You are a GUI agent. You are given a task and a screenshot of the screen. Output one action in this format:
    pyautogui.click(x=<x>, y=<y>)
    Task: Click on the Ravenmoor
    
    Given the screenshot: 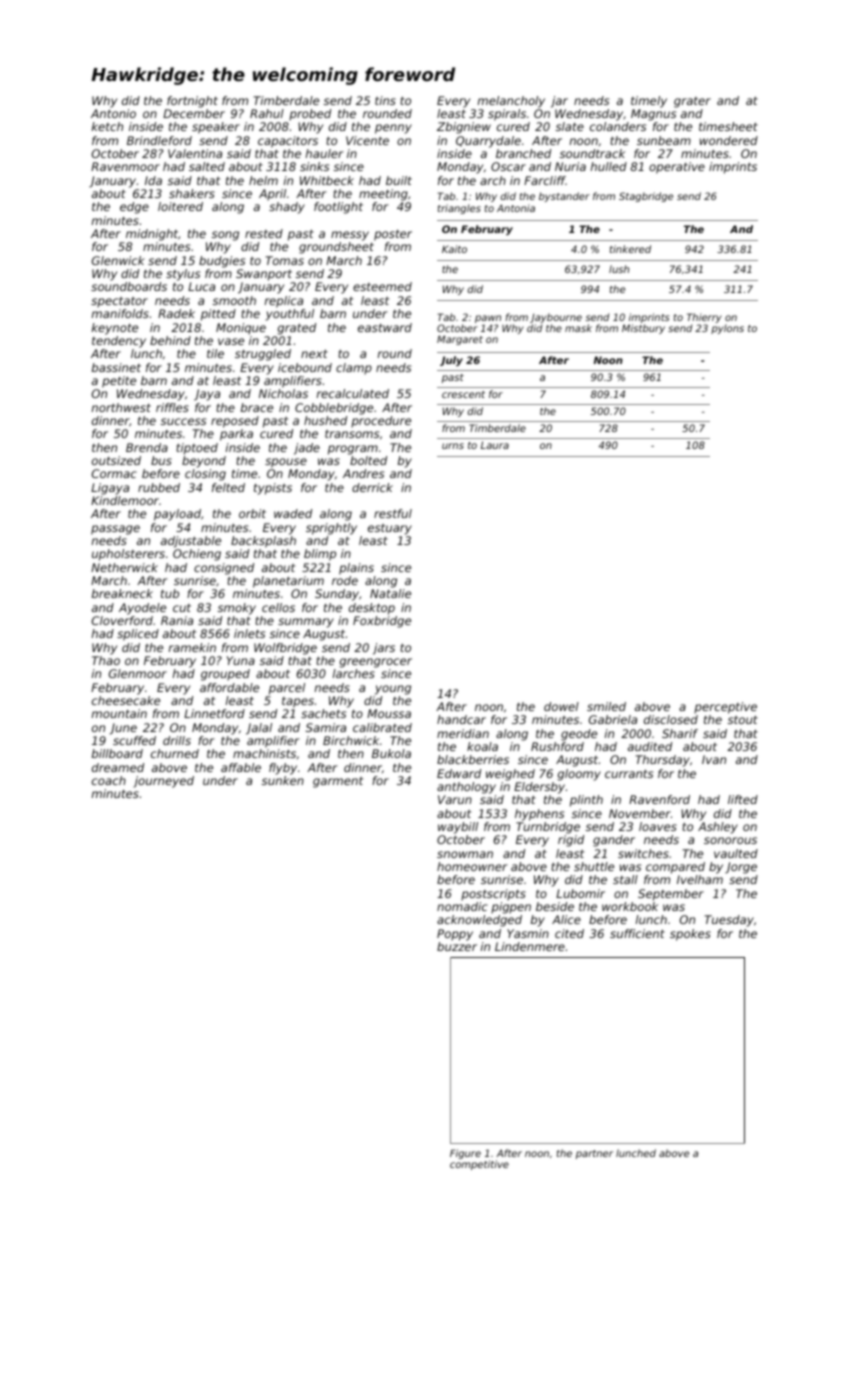 What is the action you would take?
    pyautogui.click(x=125, y=166)
